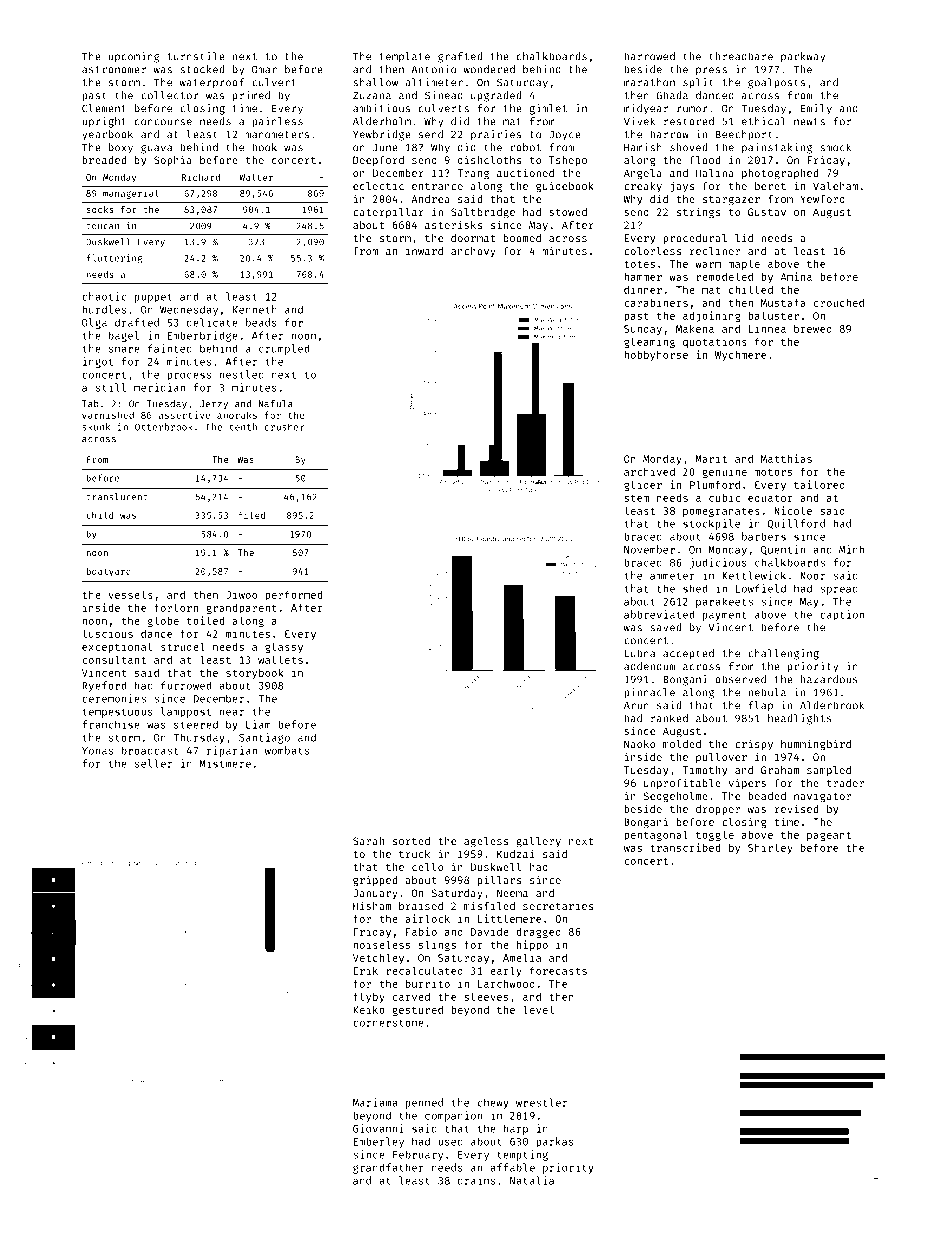 This image has width=952, height=1233. What do you see at coordinates (284, 349) in the image?
I see `crumpled` at bounding box center [284, 349].
